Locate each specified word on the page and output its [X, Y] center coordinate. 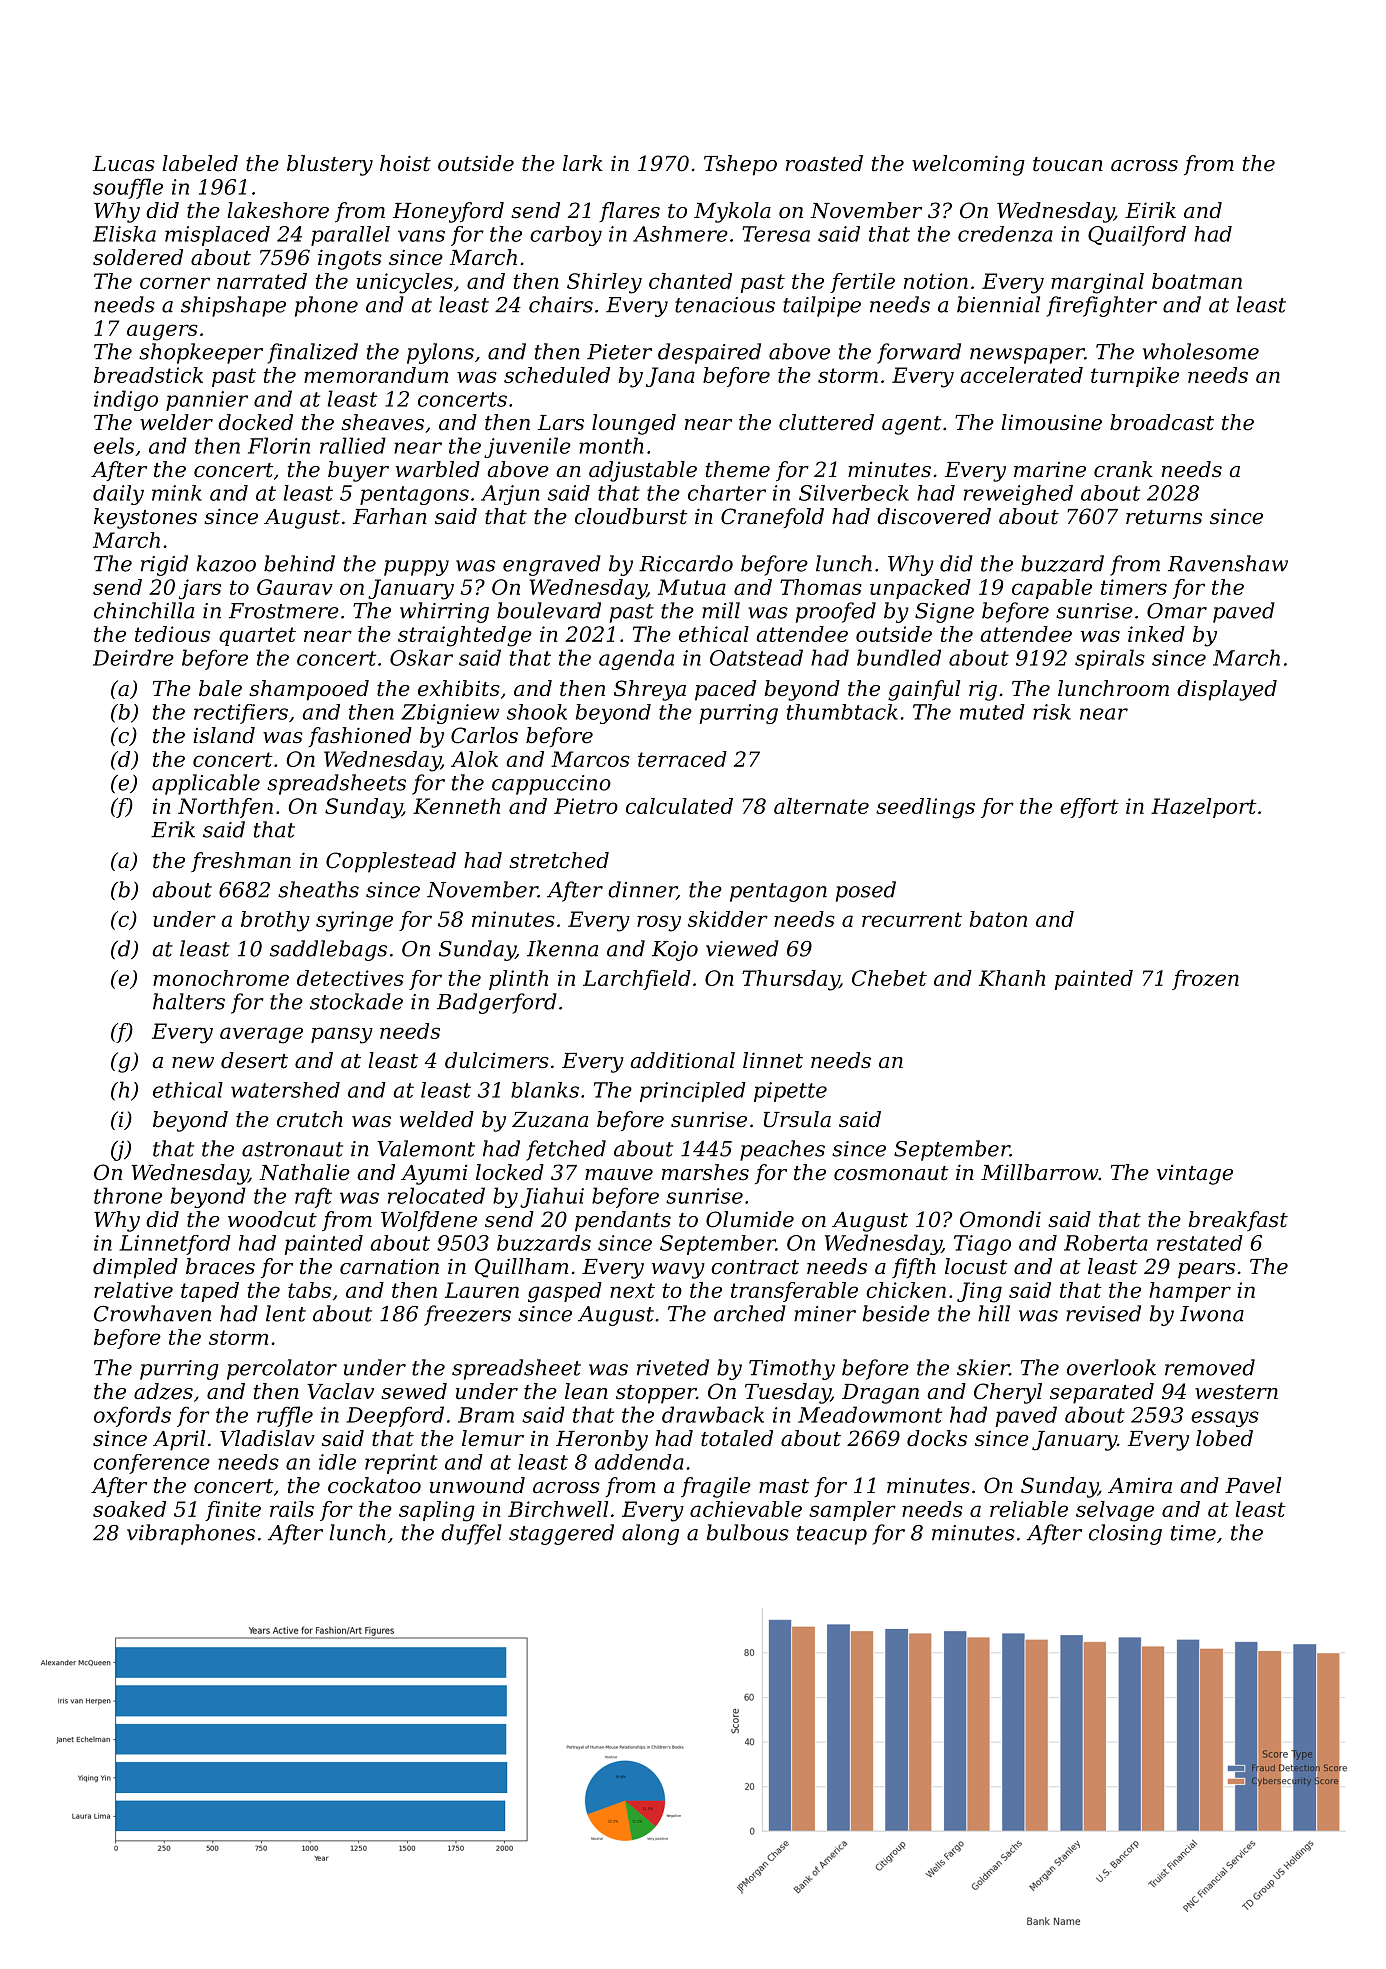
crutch [310, 1119]
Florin [279, 445]
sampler [852, 1511]
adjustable [643, 471]
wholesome [1201, 351]
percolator [282, 1369]
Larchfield [637, 980]
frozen [1205, 980]
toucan [1068, 164]
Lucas [124, 164]
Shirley [604, 283]
